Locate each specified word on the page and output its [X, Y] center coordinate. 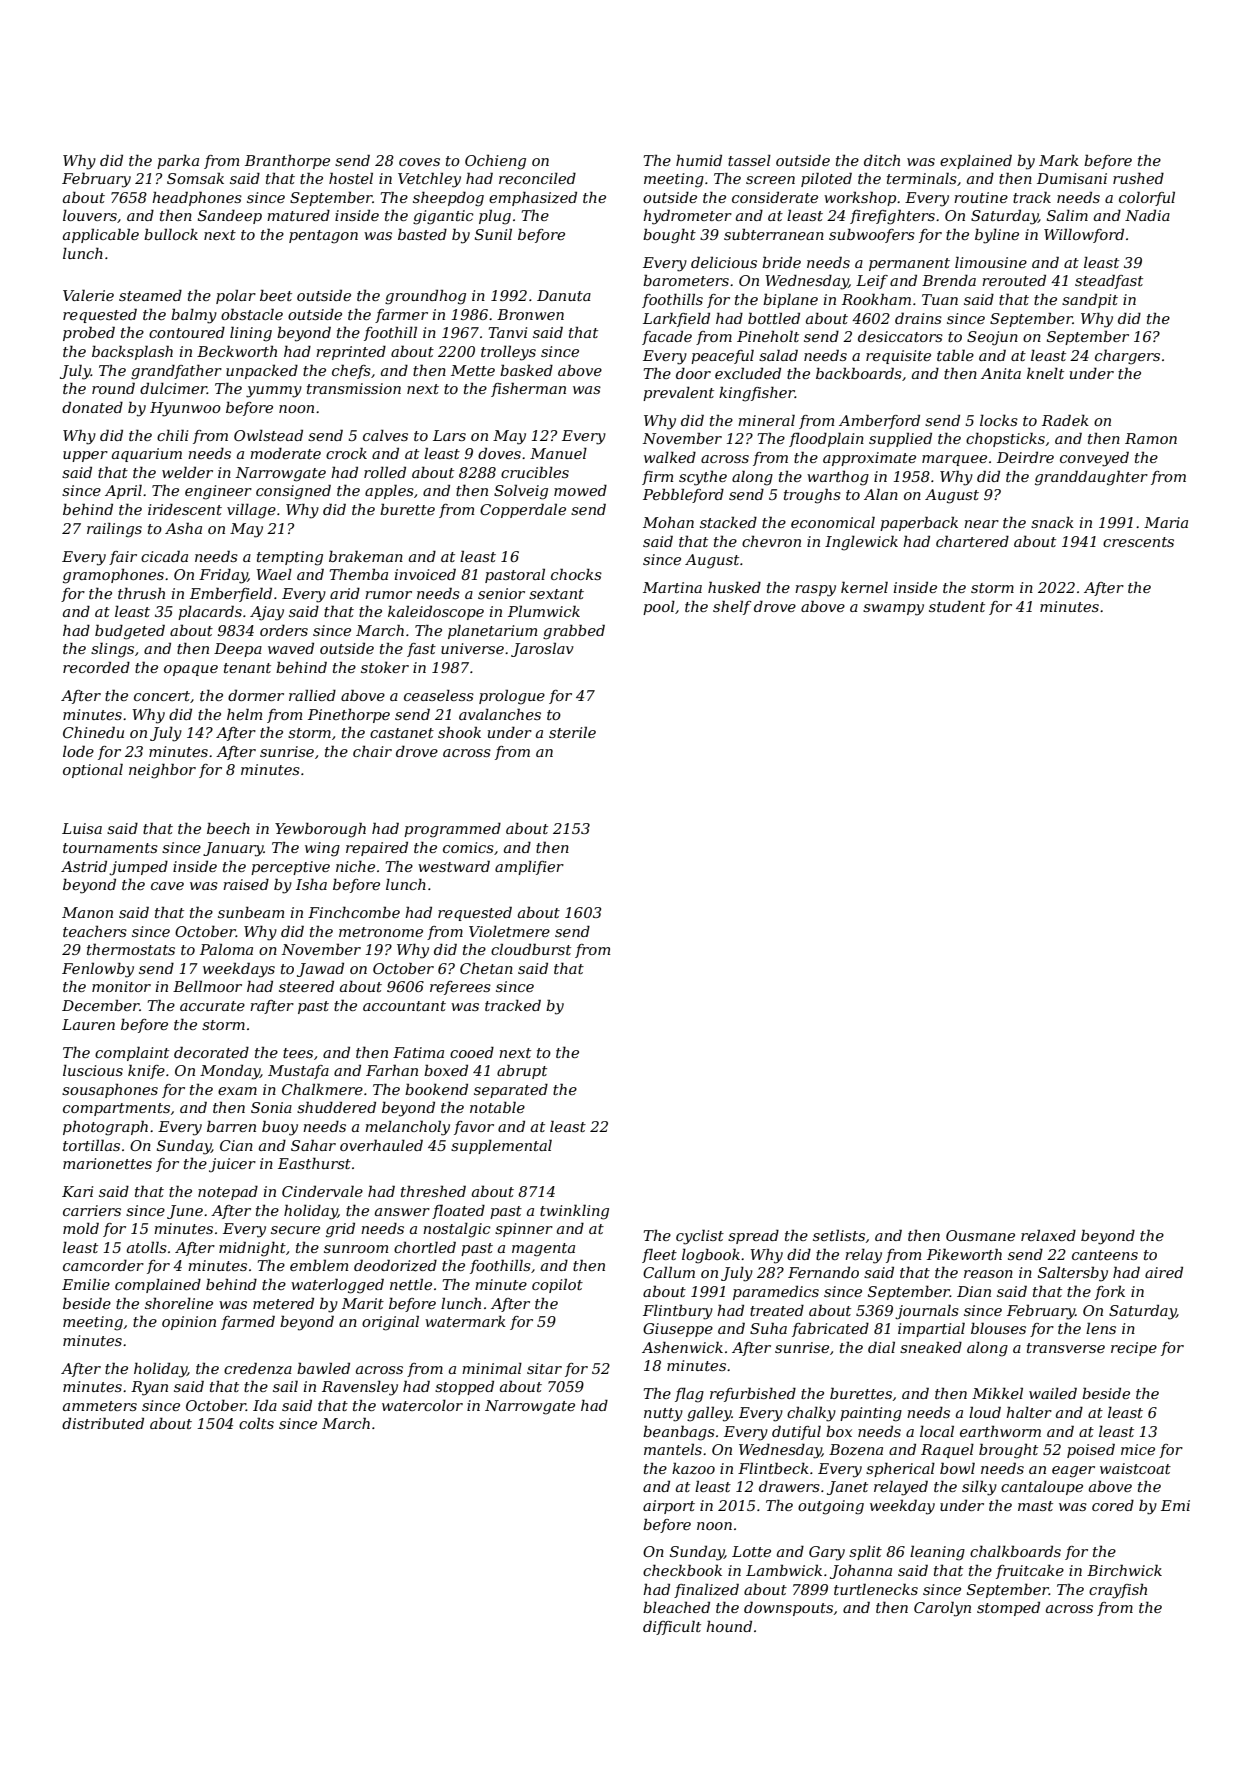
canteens [1105, 1255]
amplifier [529, 868]
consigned [293, 492]
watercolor [422, 1405]
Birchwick [1124, 1570]
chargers [1127, 357]
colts [256, 1423]
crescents [1138, 542]
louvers [90, 215]
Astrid [84, 866]
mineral [766, 420]
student [957, 606]
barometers [686, 280]
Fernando [823, 1272]
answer [402, 1212]
